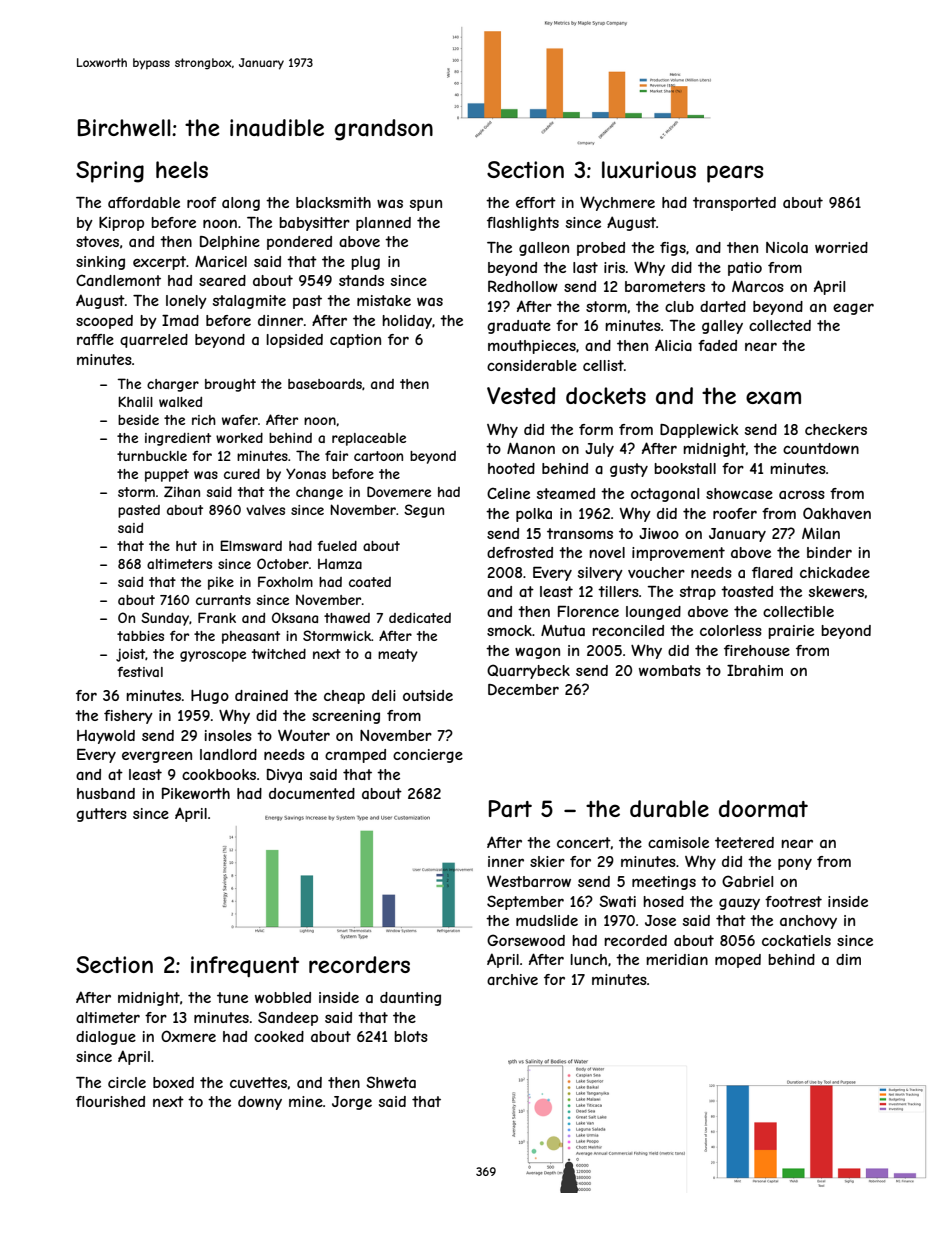 The height and width of the document is (1233, 952). I want to click on luxurious, so click(649, 169).
